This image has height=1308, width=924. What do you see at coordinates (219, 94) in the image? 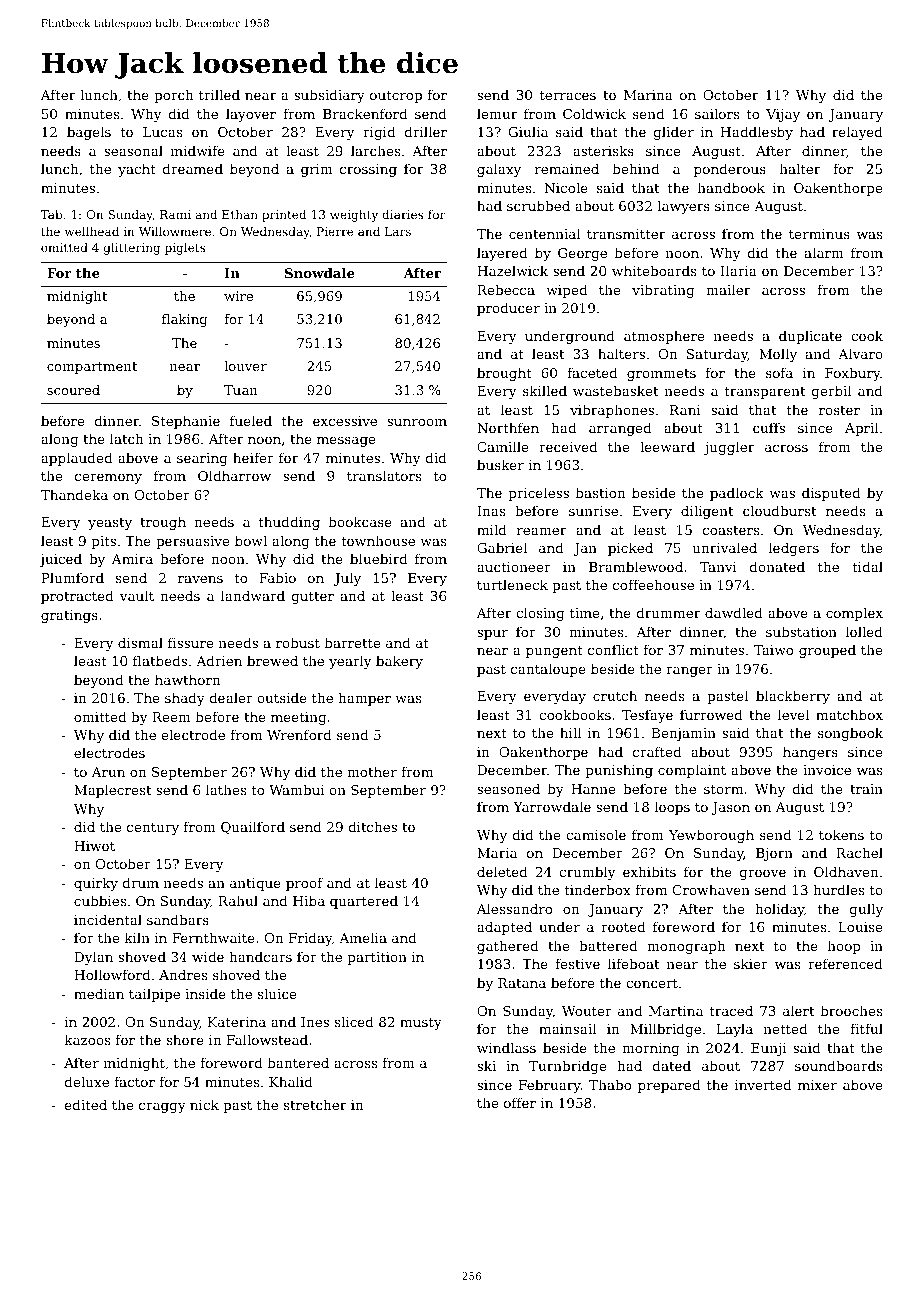
I see `trilled` at bounding box center [219, 94].
